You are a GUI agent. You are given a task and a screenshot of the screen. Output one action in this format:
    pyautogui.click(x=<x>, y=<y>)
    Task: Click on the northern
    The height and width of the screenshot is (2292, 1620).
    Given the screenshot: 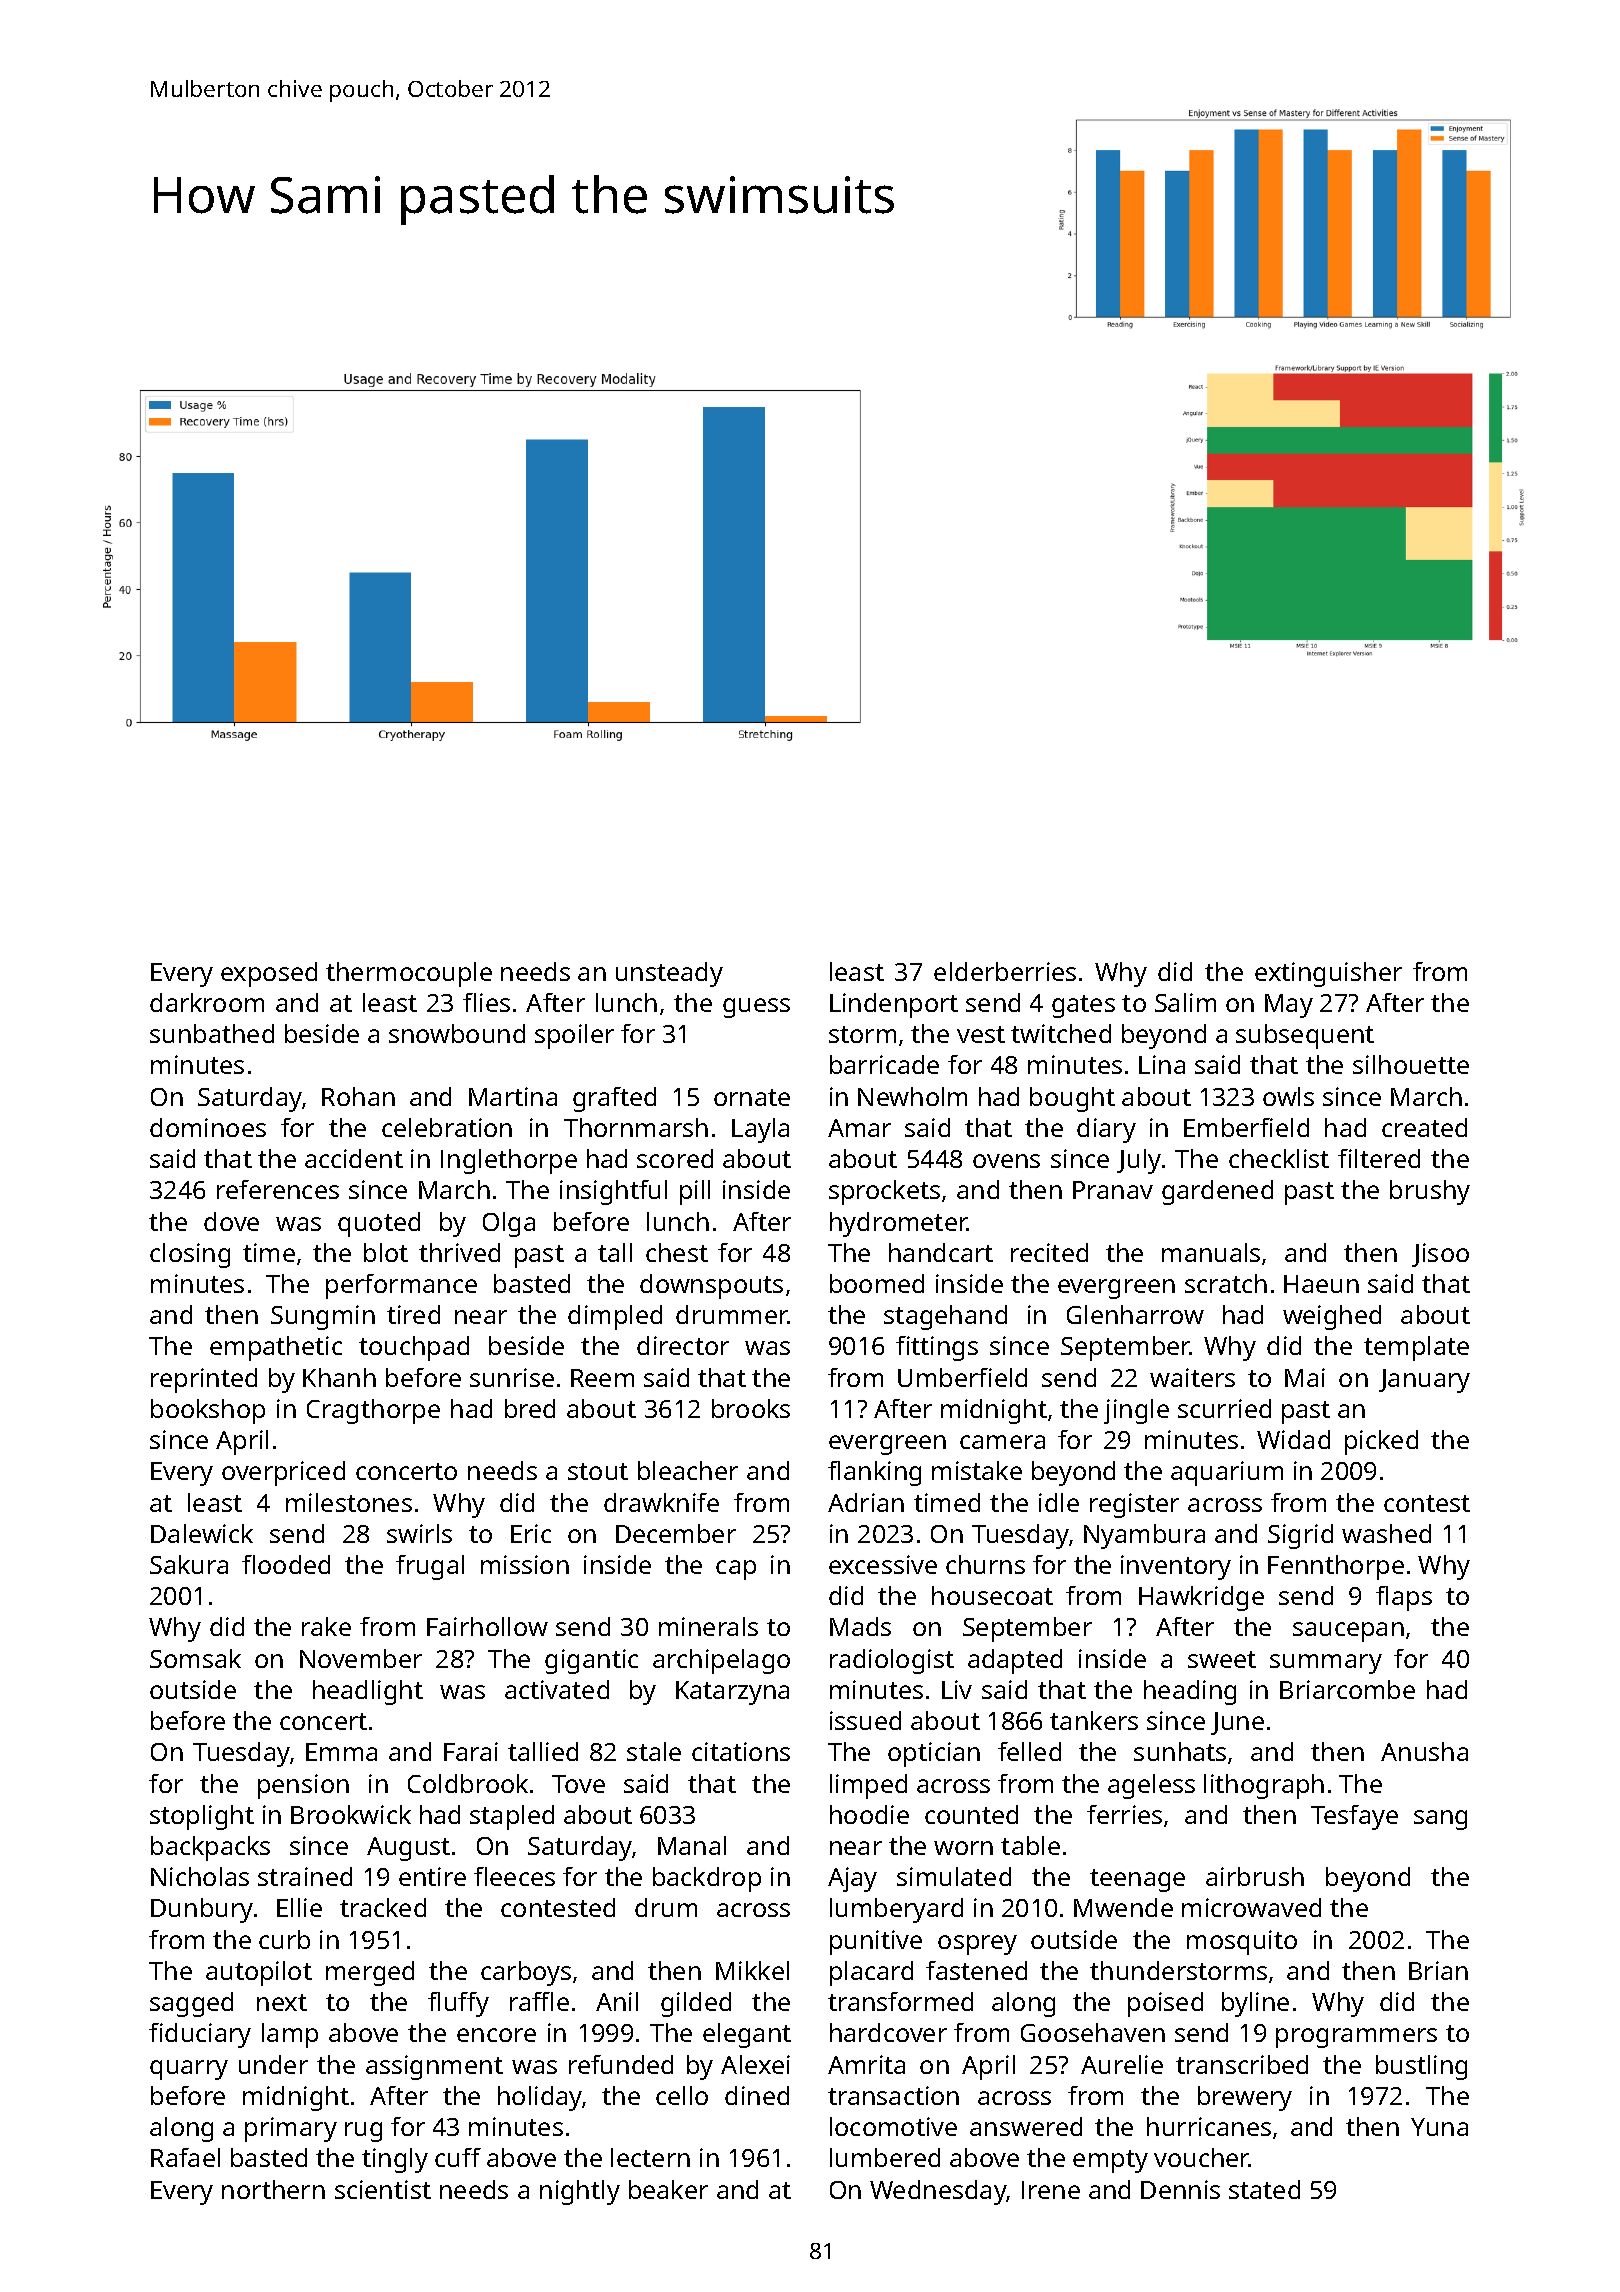 What is the action you would take?
    pyautogui.click(x=273, y=2189)
